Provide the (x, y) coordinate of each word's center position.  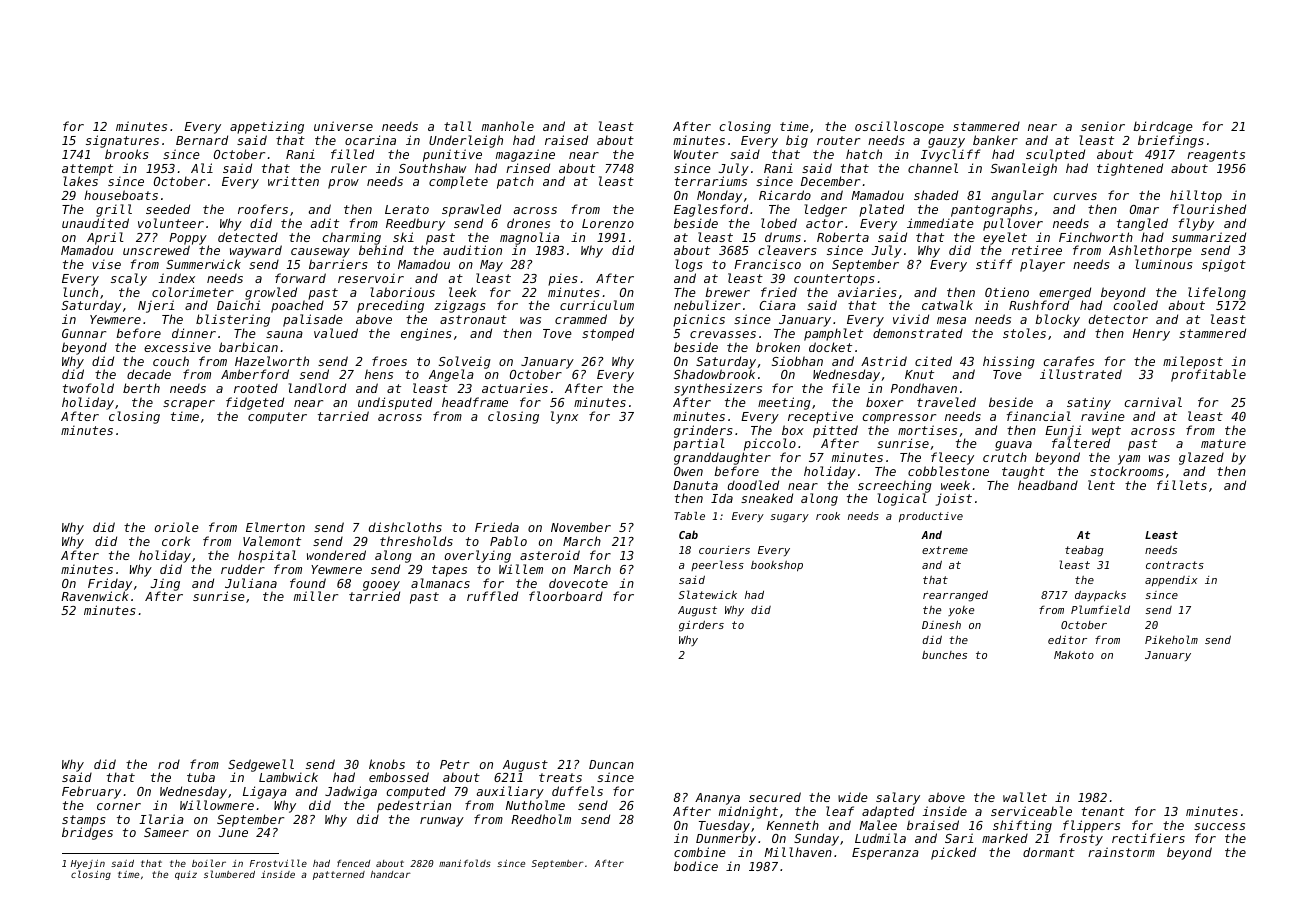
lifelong (1217, 293)
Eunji (1063, 431)
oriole (177, 527)
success (1219, 826)
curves (1075, 196)
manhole (508, 126)
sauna (284, 334)
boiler (209, 863)
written (293, 181)
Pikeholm (1171, 639)
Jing (165, 585)
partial (699, 444)
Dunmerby (726, 840)
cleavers (787, 250)
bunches (944, 654)
